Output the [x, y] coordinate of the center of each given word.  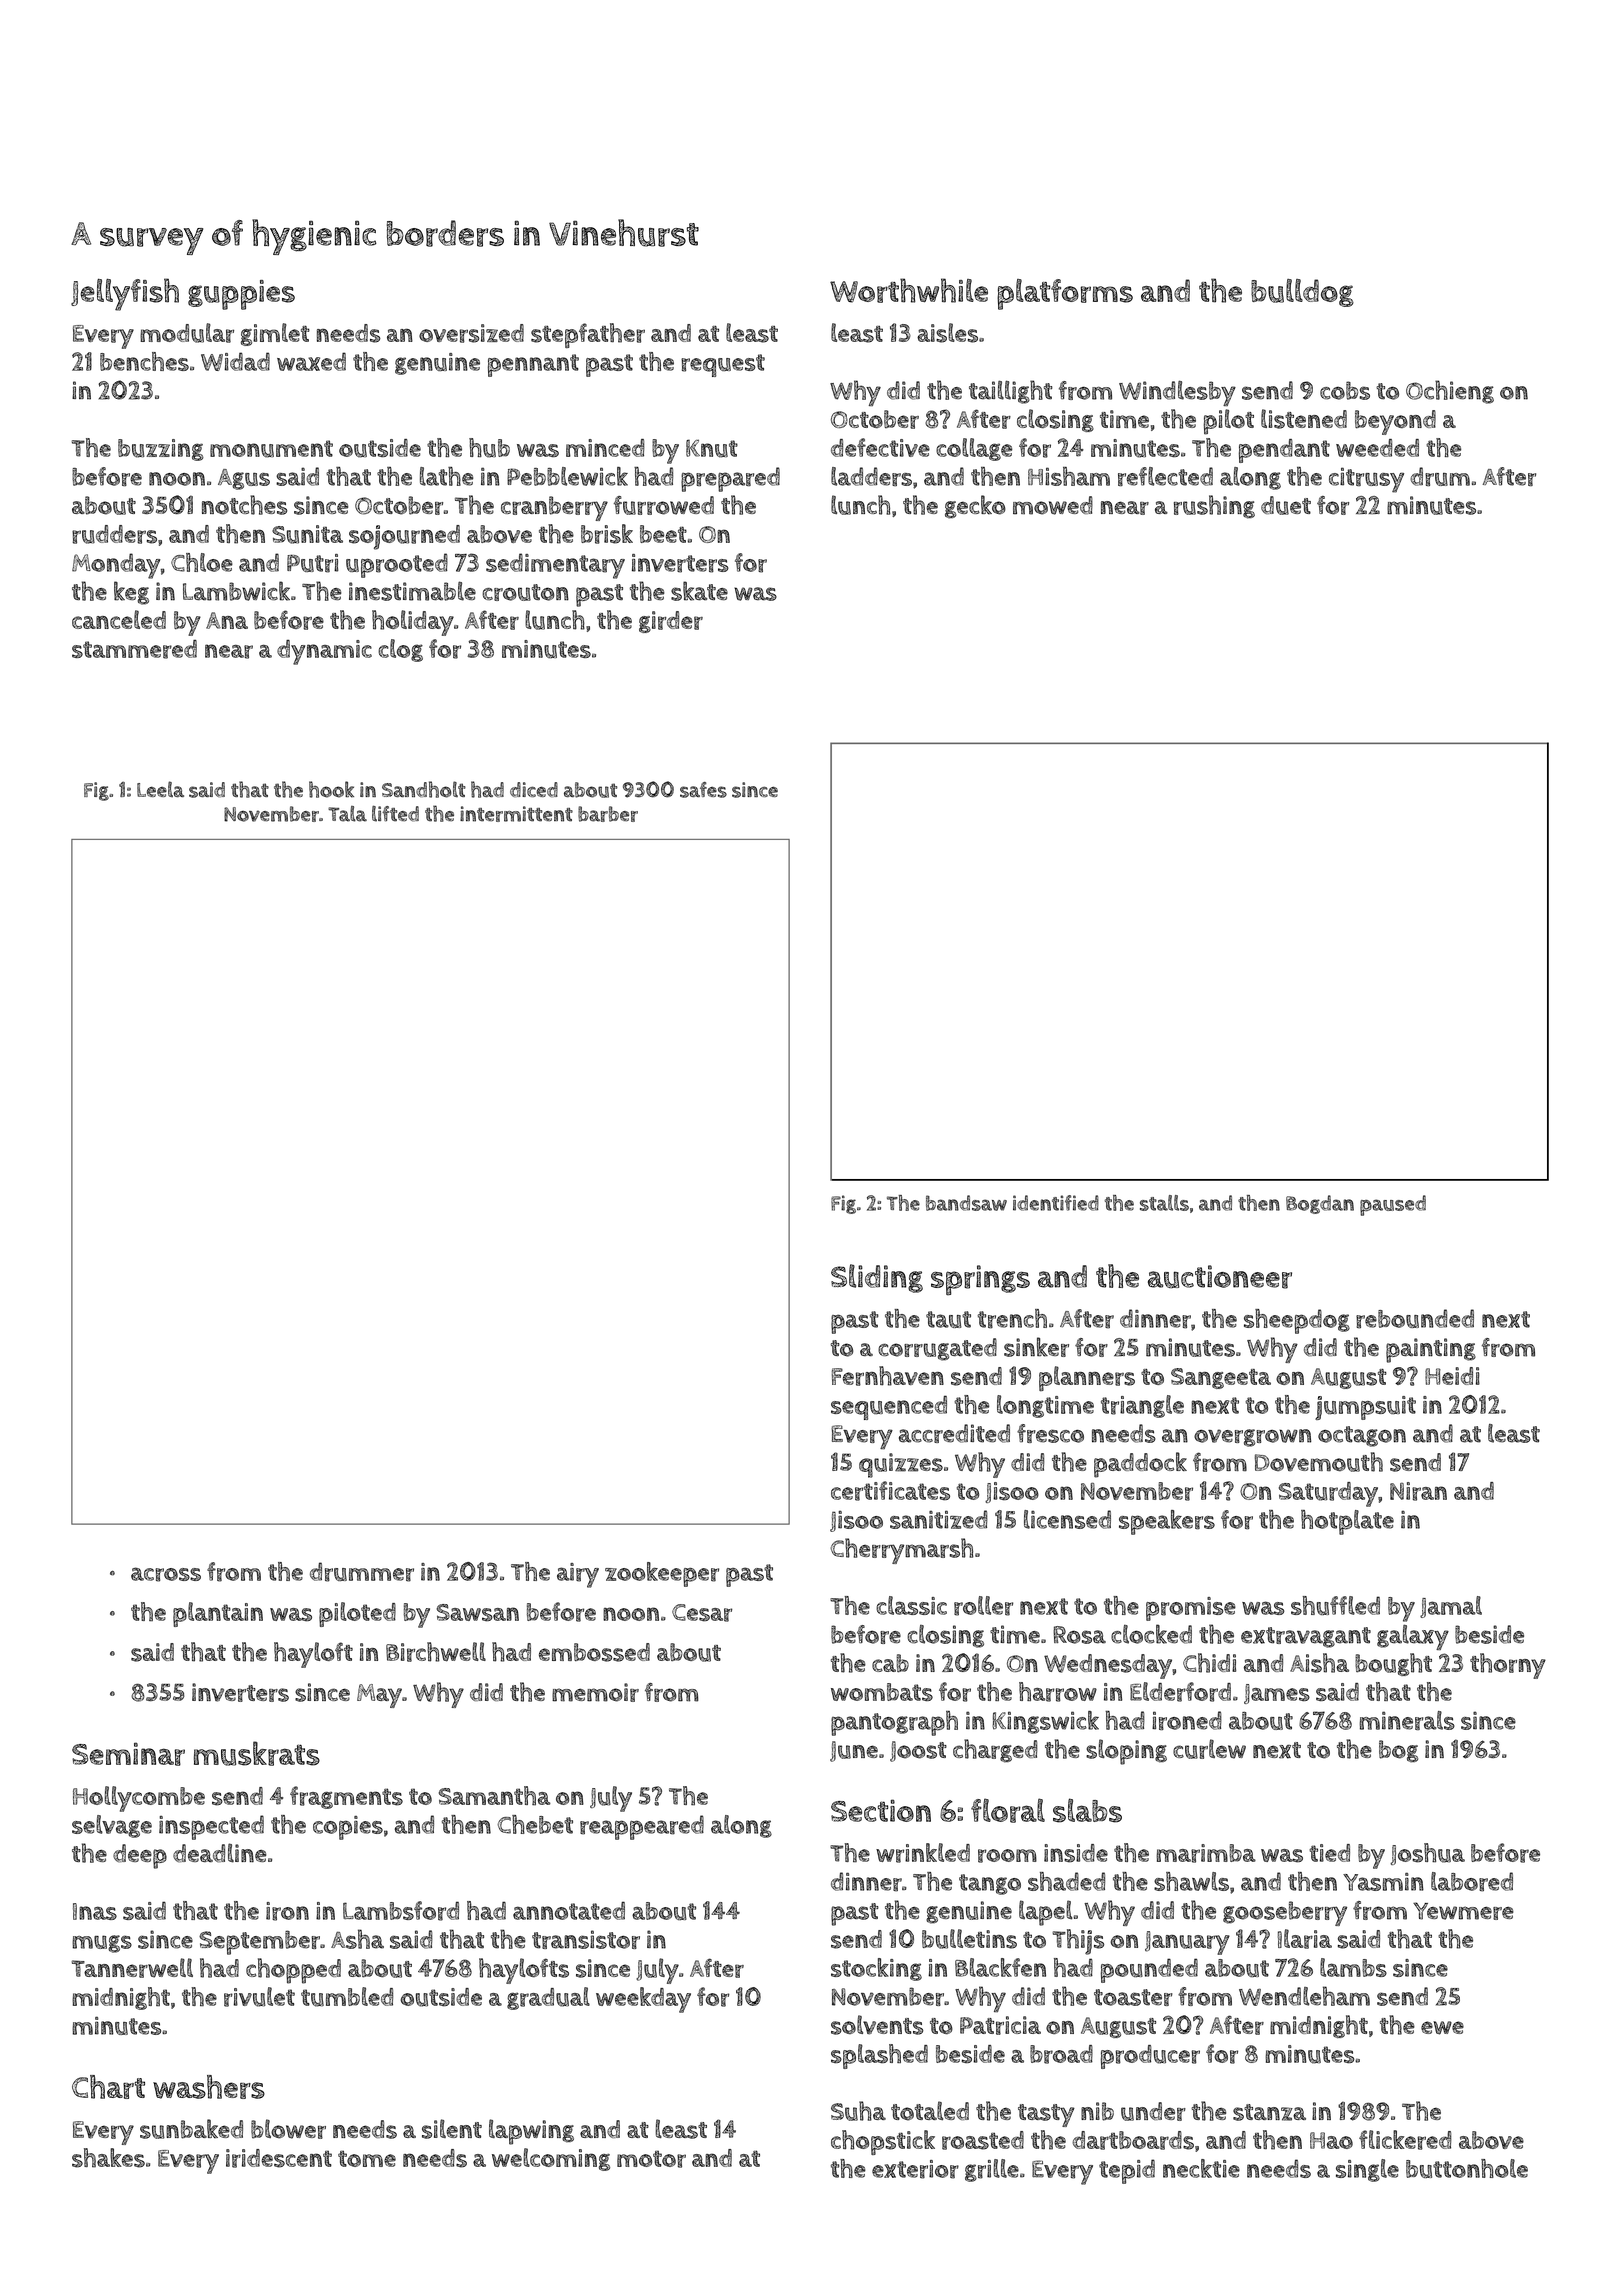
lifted [395, 813]
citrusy [1366, 480]
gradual [548, 1998]
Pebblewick [567, 476]
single [1367, 2170]
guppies [241, 295]
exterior [915, 2169]
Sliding [877, 1278]
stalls [1164, 1203]
